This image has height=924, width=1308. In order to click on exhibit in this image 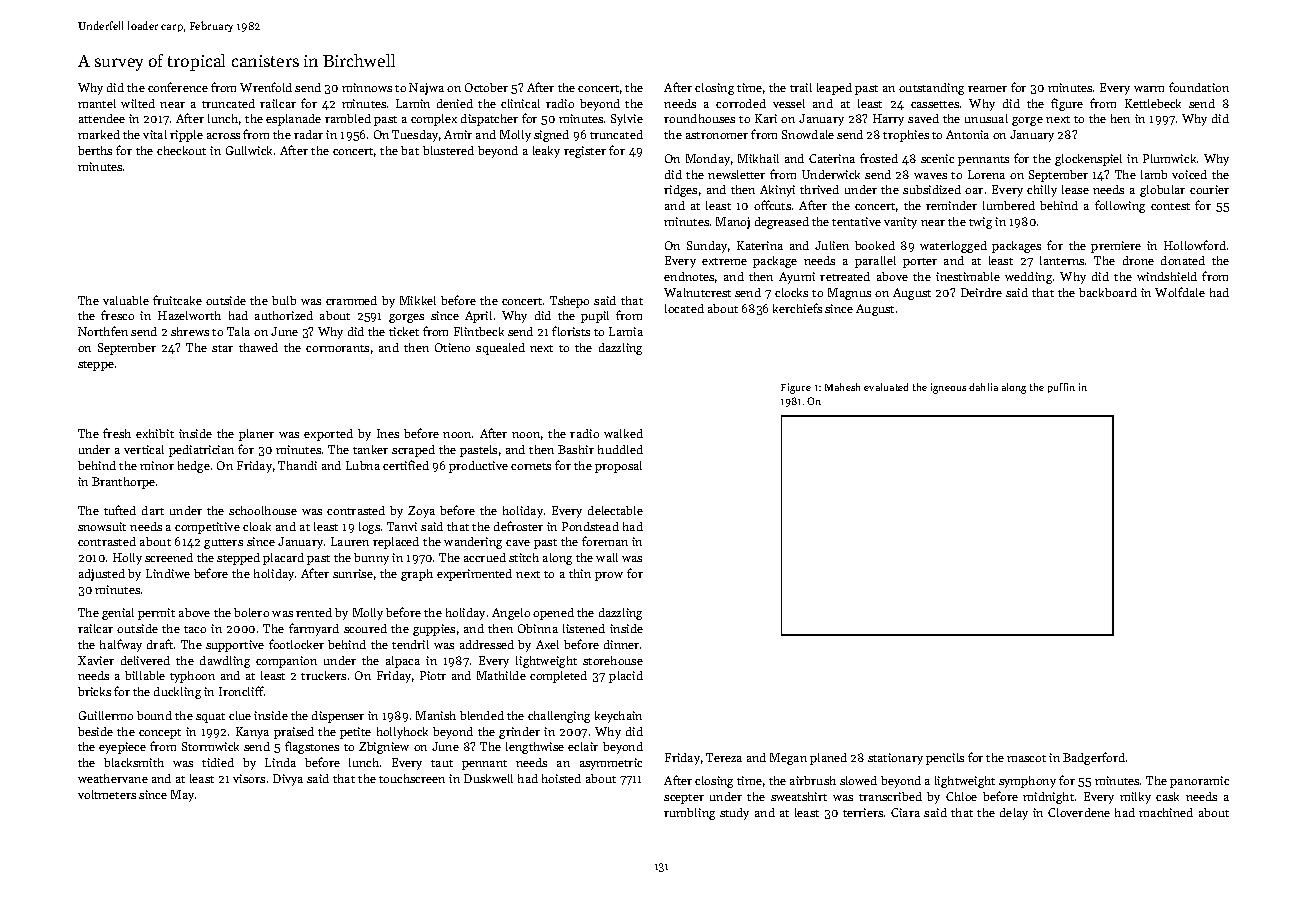, I will do `click(155, 433)`.
